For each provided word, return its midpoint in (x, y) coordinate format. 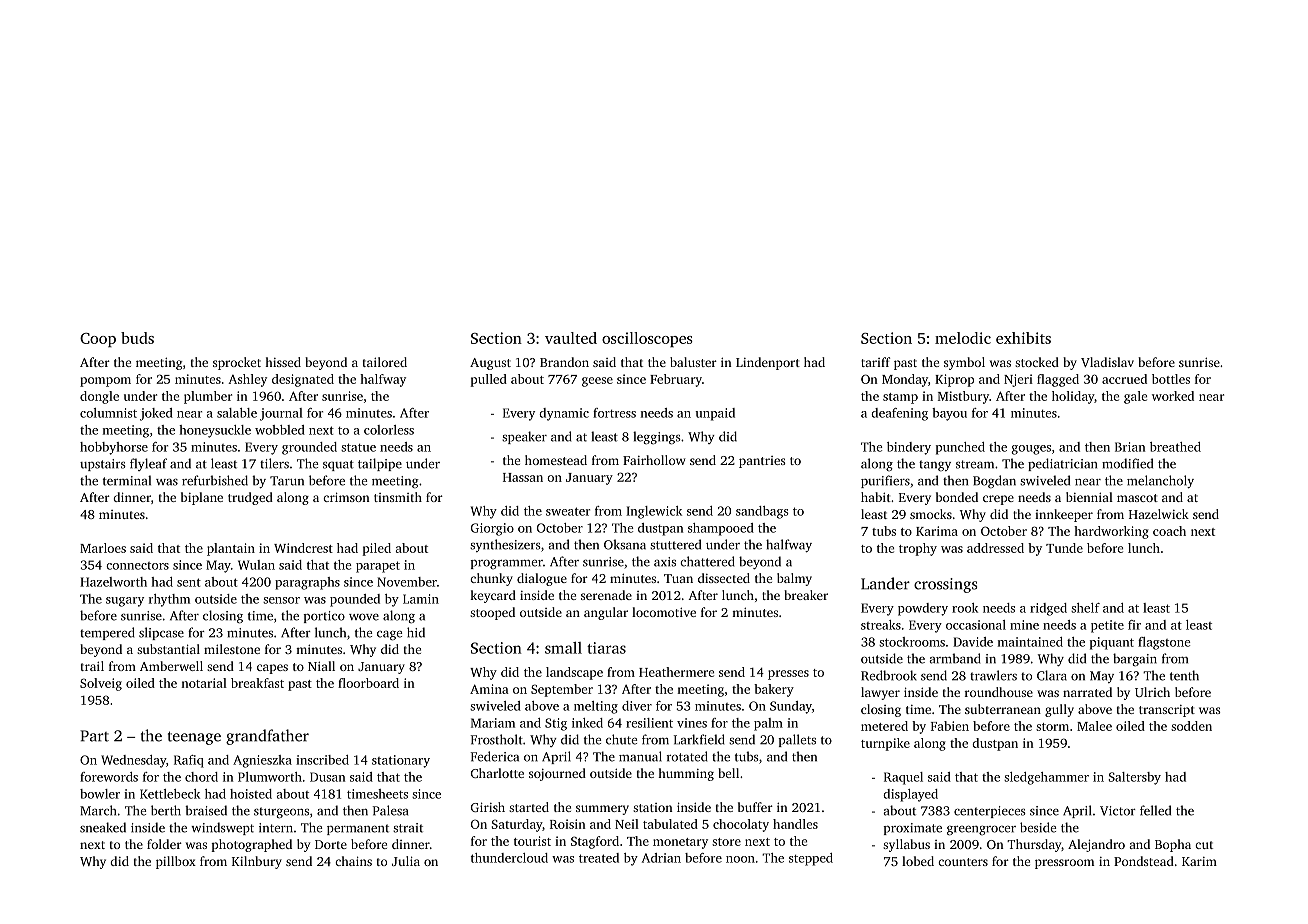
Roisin (568, 824)
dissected (724, 578)
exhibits (1023, 338)
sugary (125, 602)
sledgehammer (1046, 778)
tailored (385, 362)
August (490, 364)
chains (353, 861)
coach (1169, 531)
